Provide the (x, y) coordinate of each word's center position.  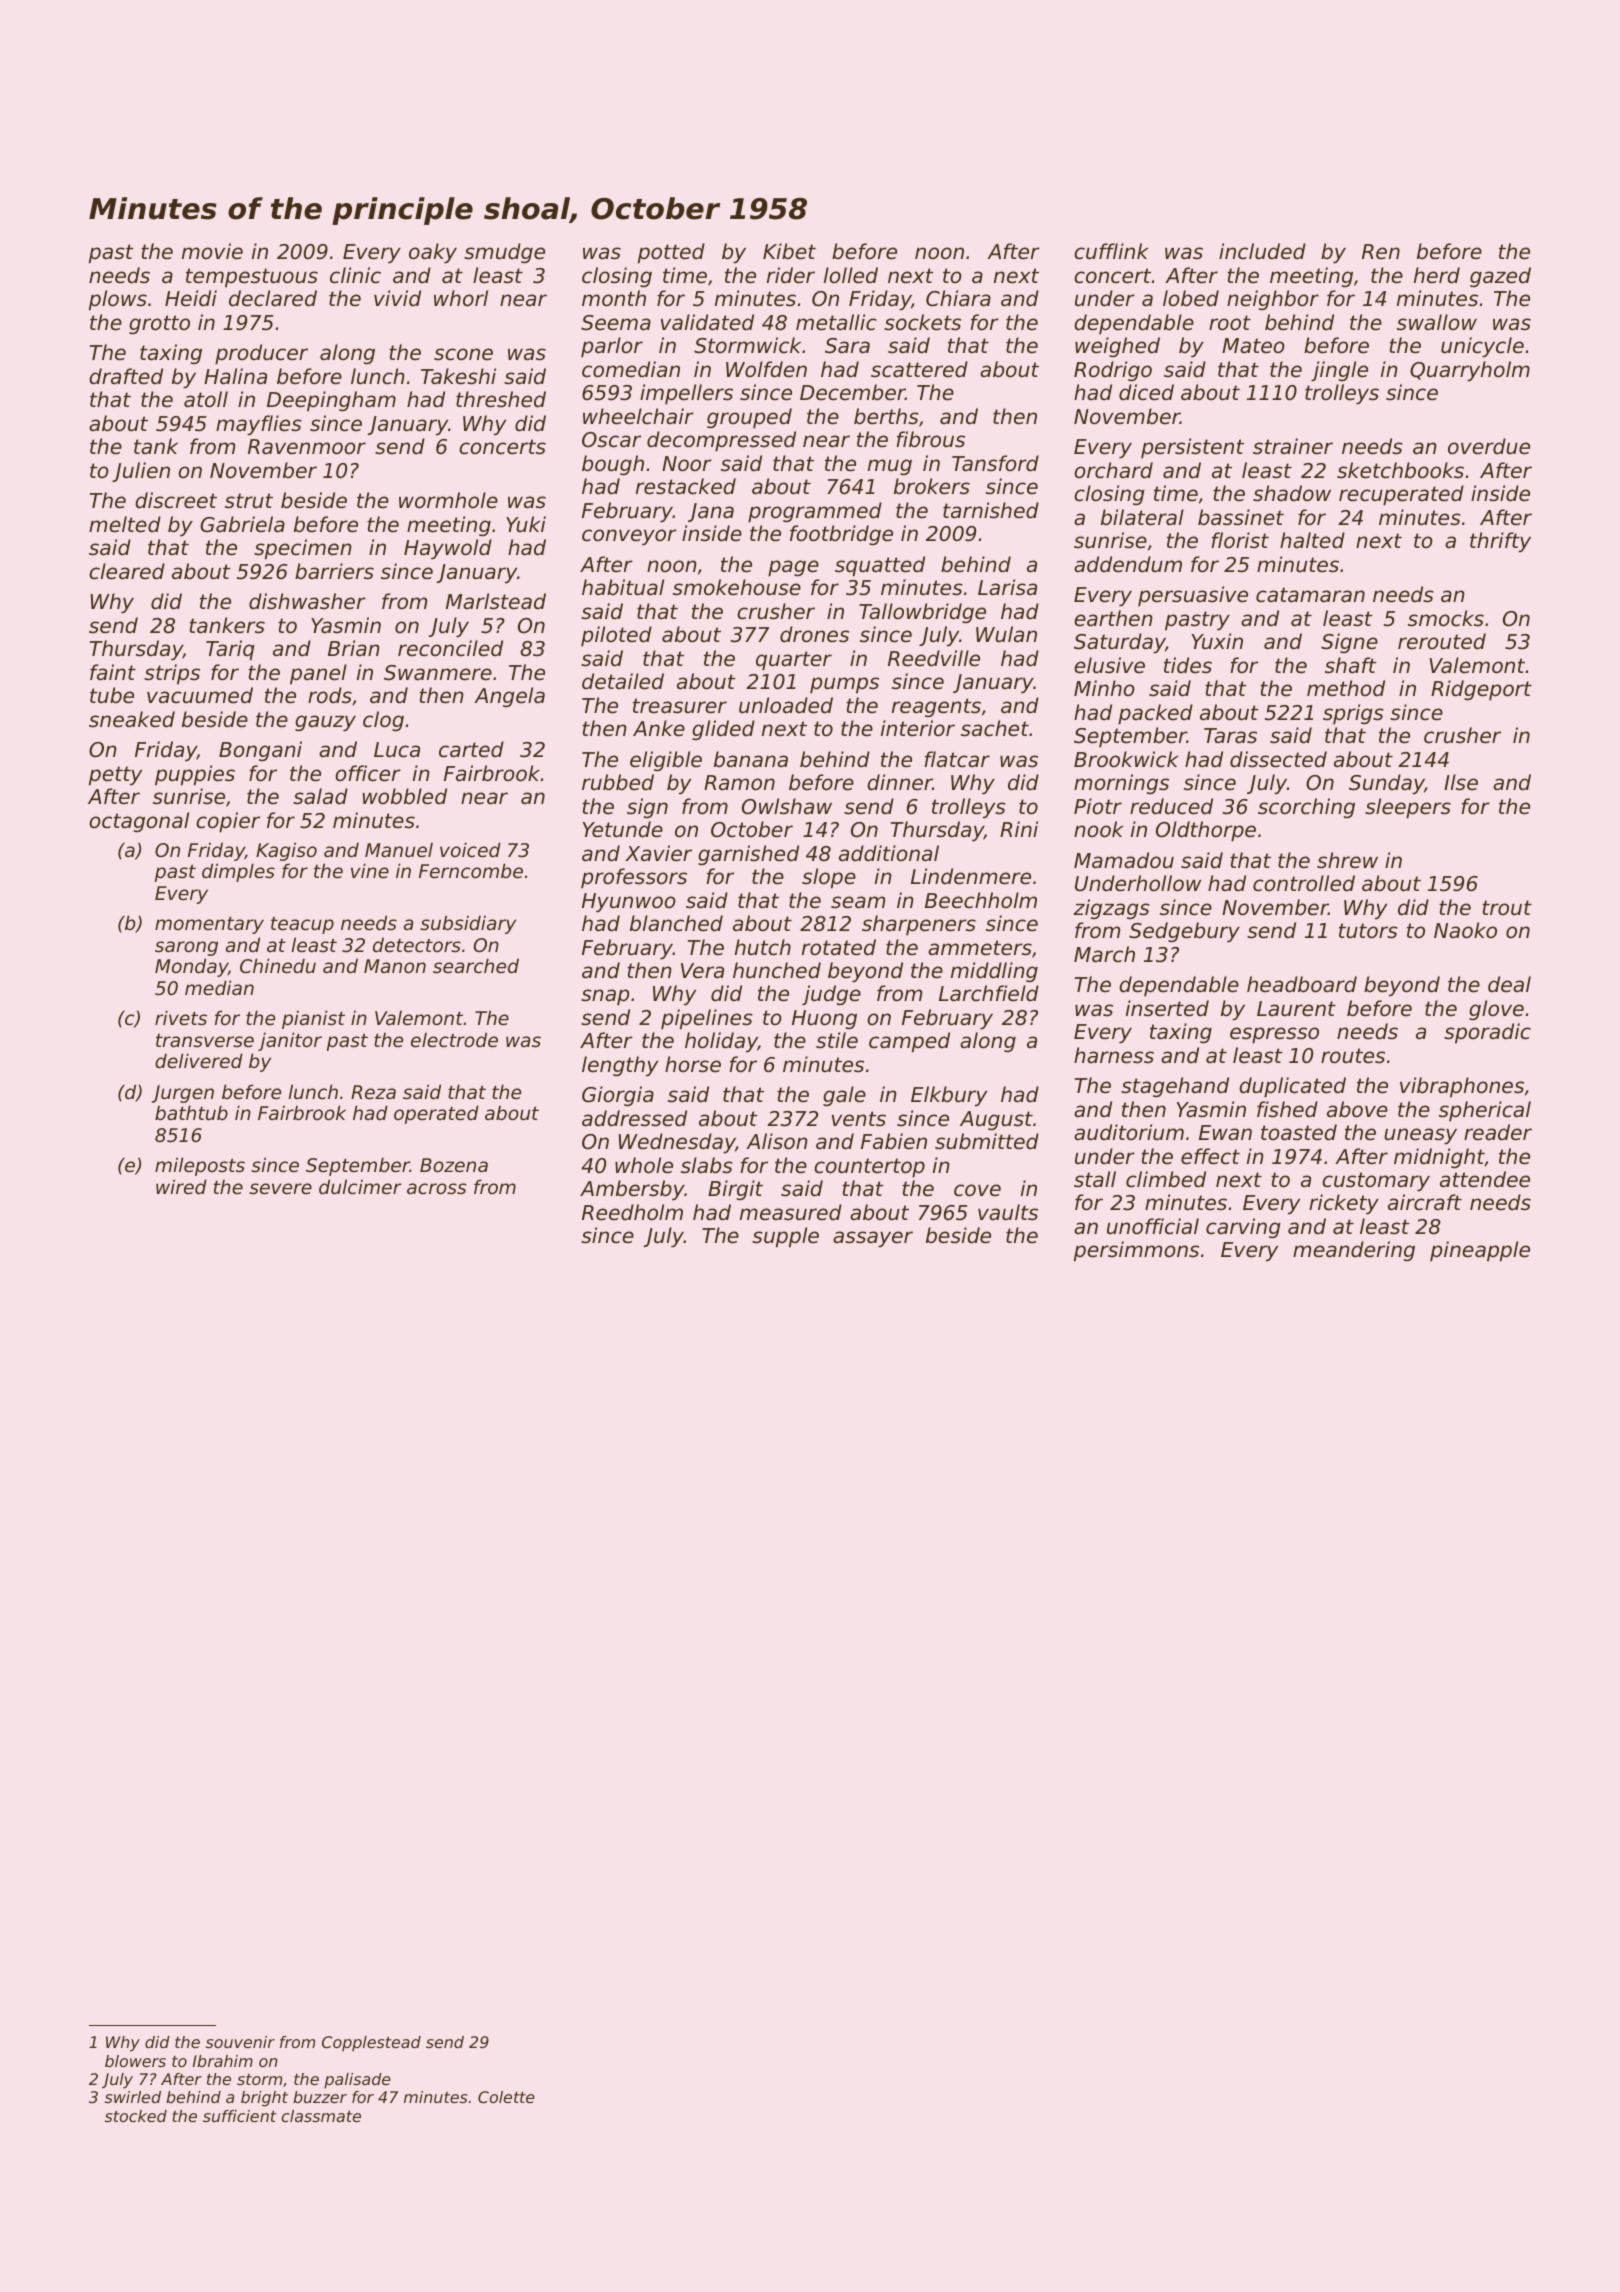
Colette (506, 2097)
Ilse (1461, 782)
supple (785, 1237)
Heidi (191, 298)
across (437, 1188)
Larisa (1007, 587)
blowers (135, 2061)
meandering (1354, 1251)
